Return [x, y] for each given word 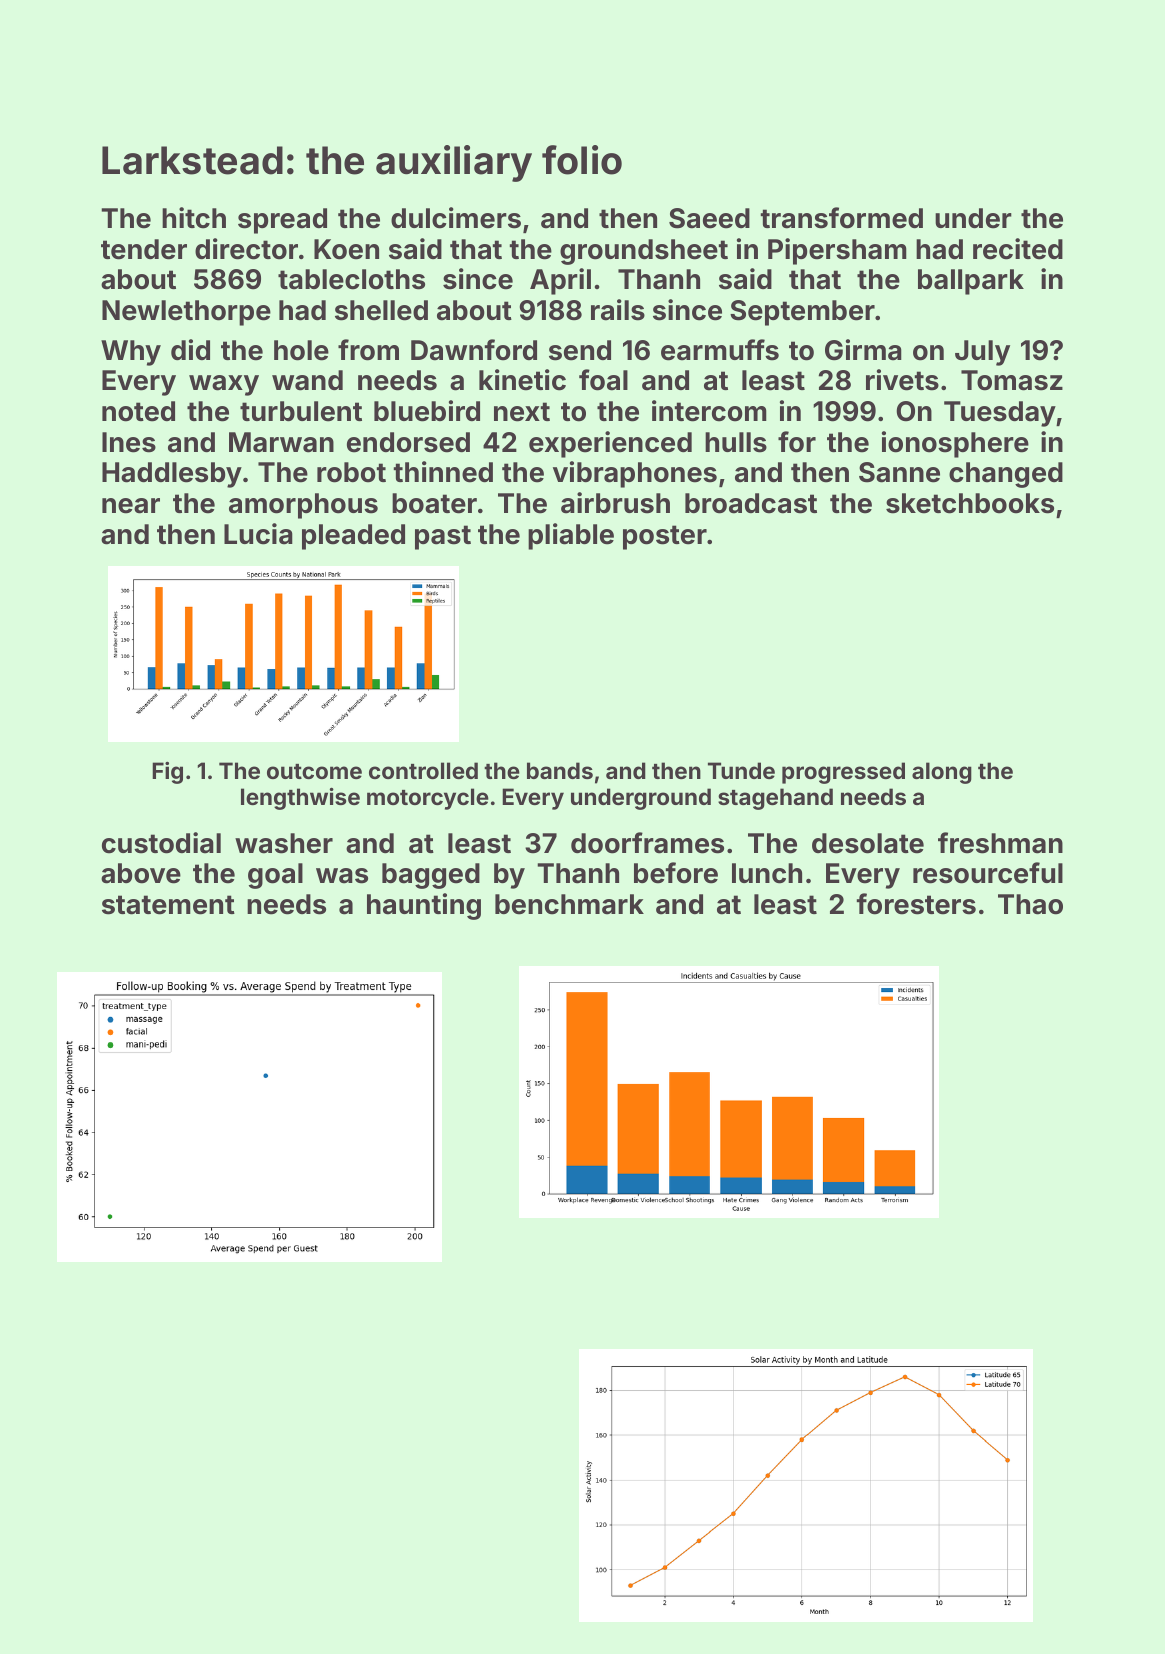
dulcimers [456, 218]
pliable [571, 536]
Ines [129, 442]
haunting [424, 906]
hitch [194, 218]
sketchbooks [970, 503]
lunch [767, 873]
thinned [443, 472]
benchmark [569, 904]
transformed [842, 218]
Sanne [899, 472]
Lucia [258, 534]
